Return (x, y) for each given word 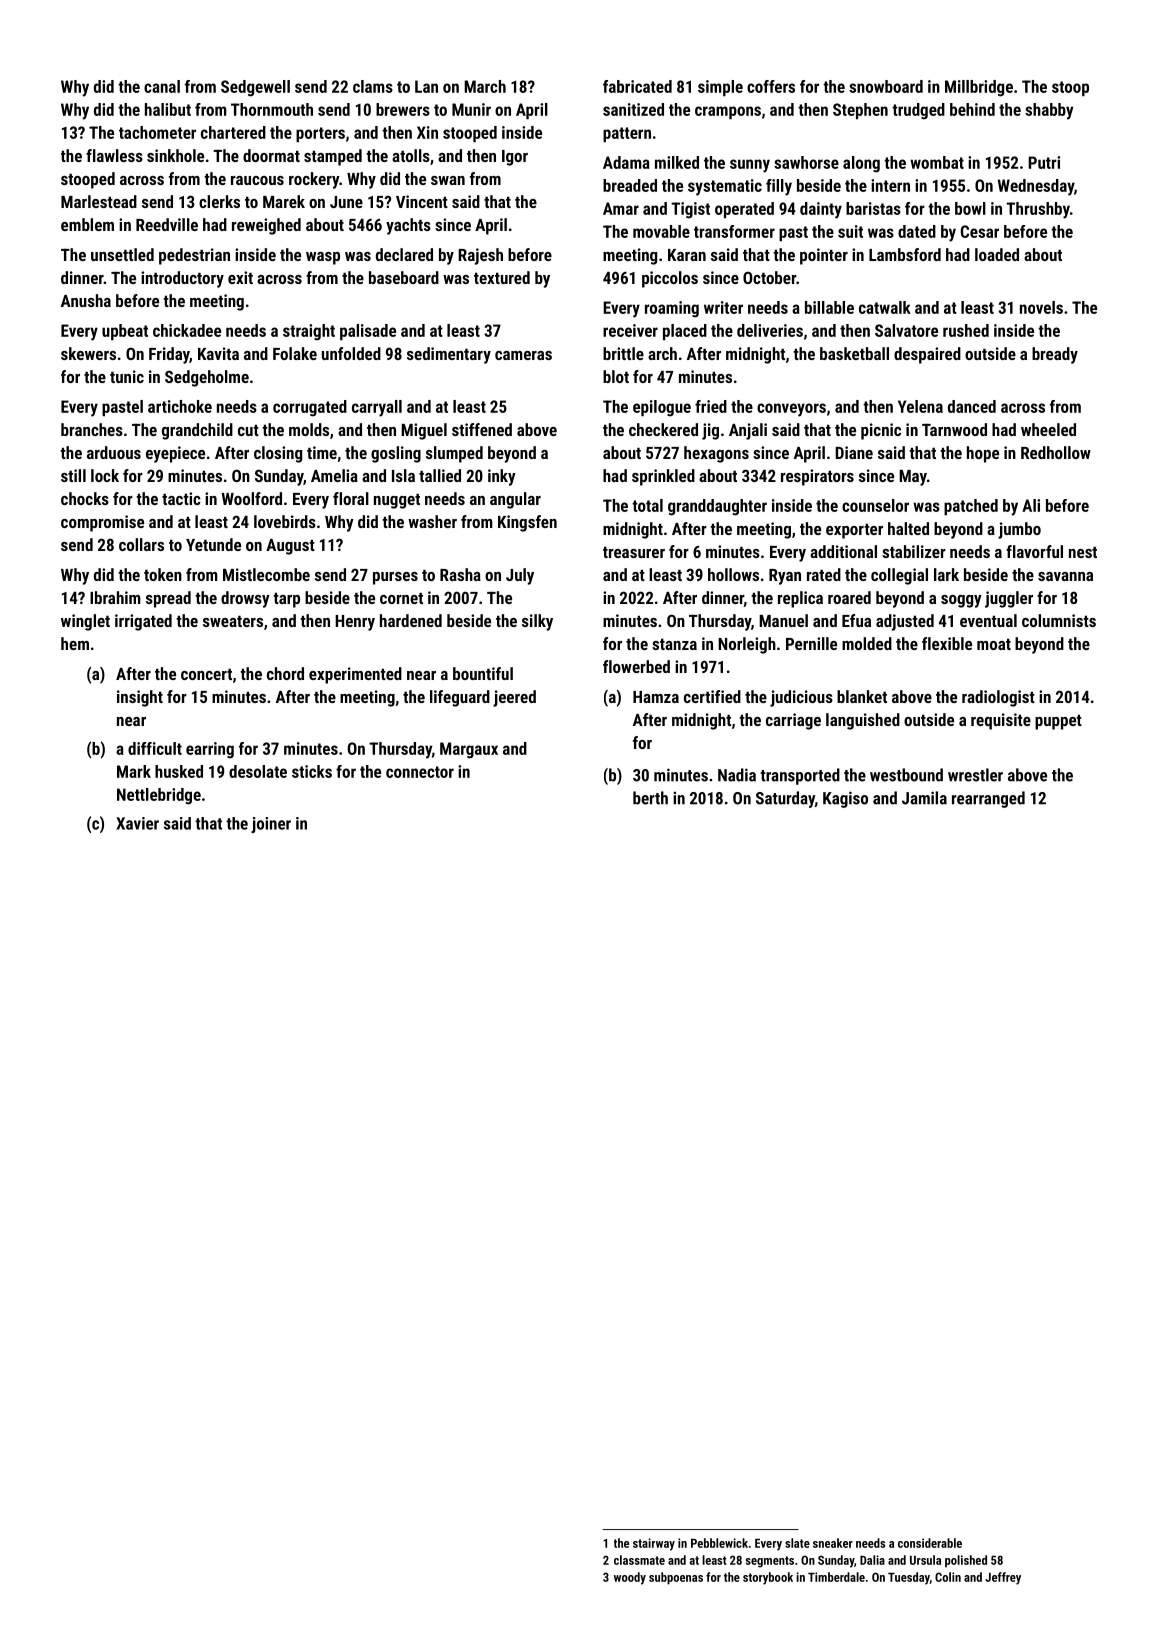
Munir (471, 109)
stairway (654, 1544)
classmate (639, 1560)
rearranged (988, 799)
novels (1041, 307)
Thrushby (1038, 210)
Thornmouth (272, 109)
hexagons (716, 454)
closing (278, 454)
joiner (271, 825)
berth (650, 798)
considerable (930, 1543)
